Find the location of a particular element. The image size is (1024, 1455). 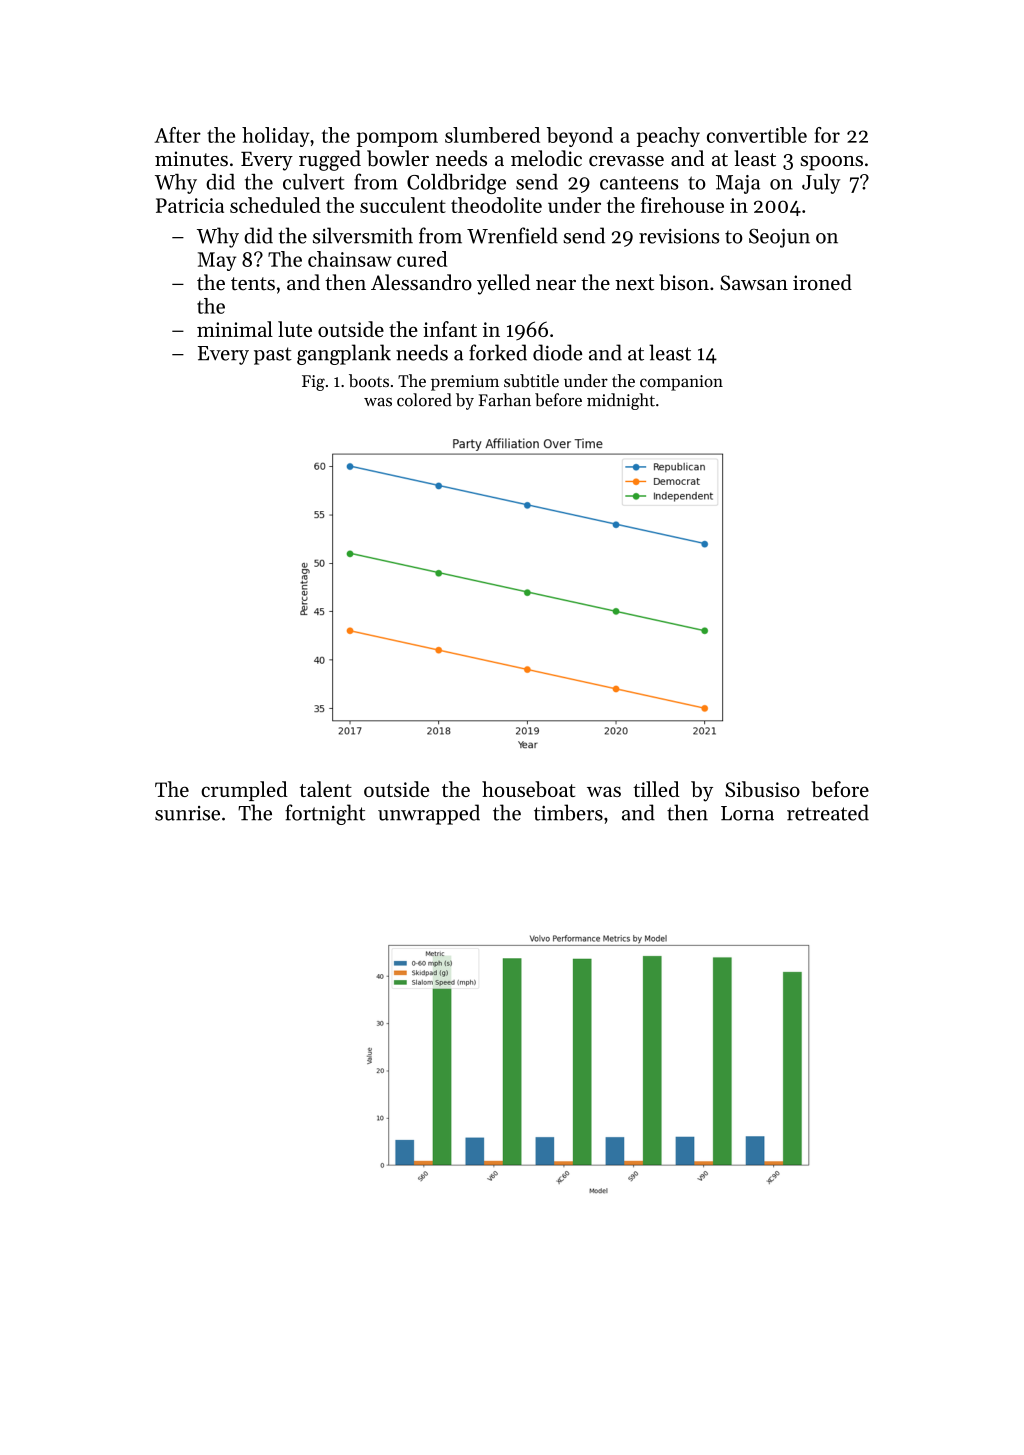

Wrenfield is located at coordinates (512, 235).
